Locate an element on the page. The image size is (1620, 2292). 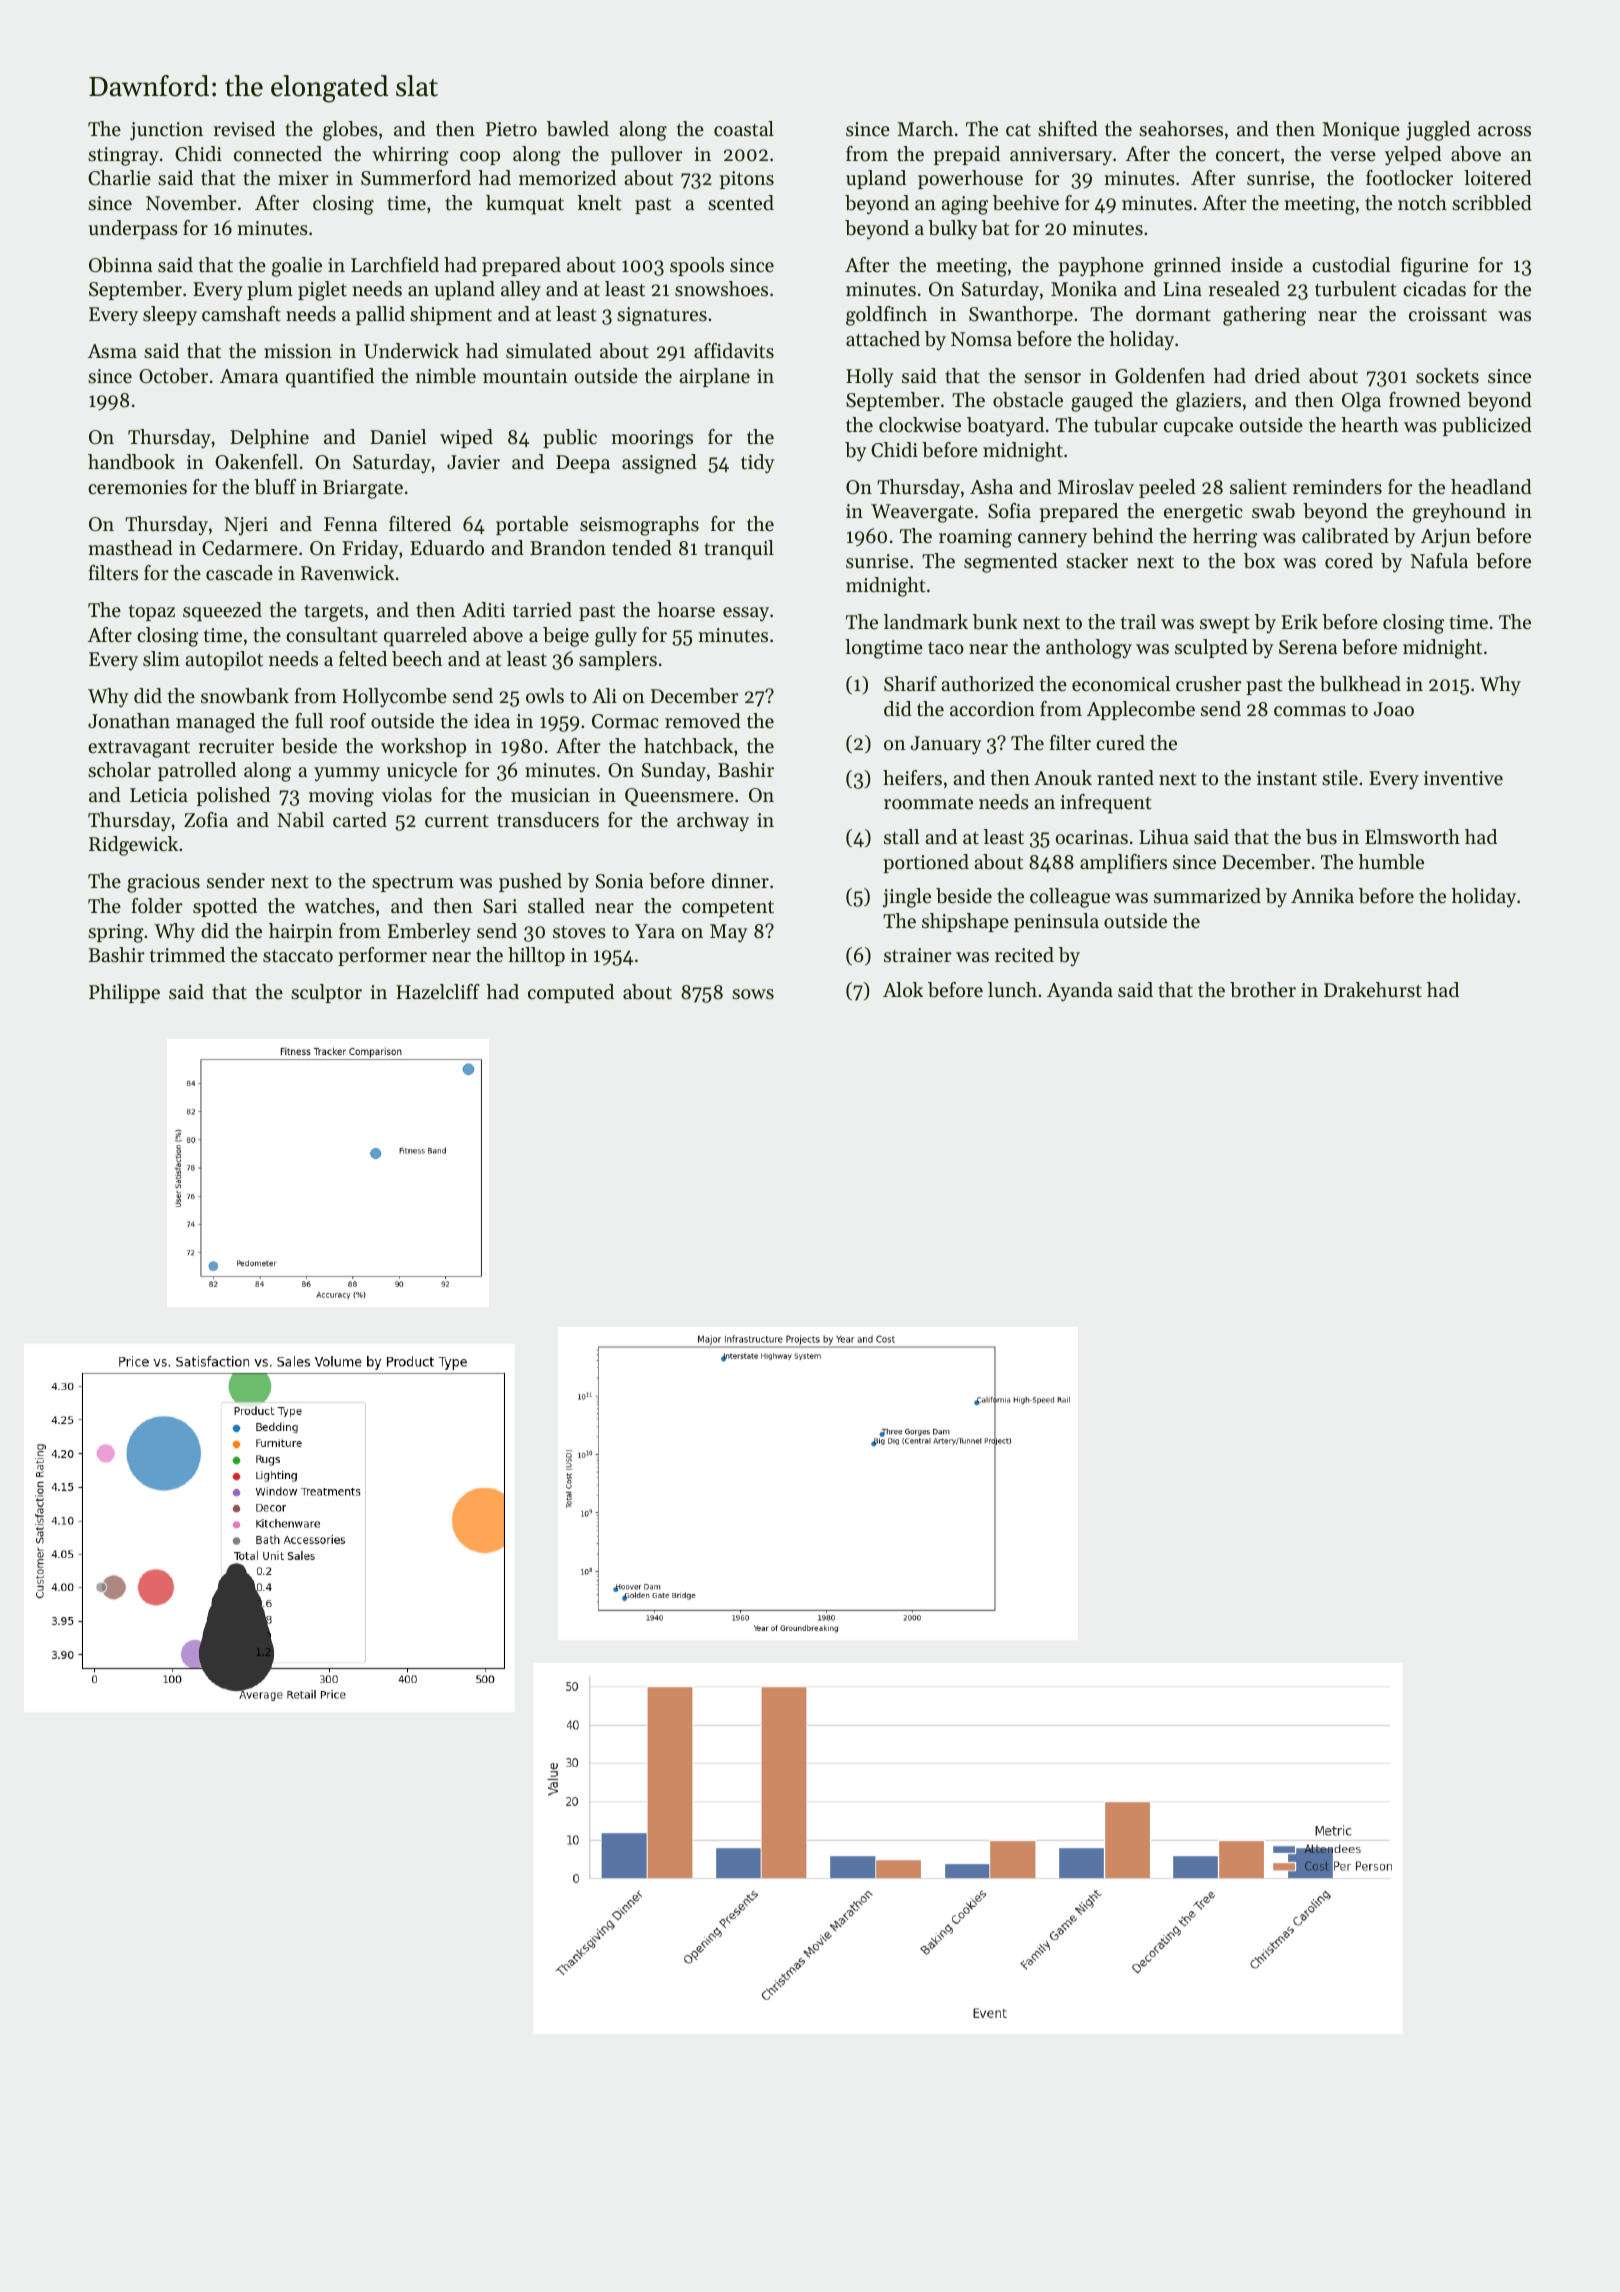
swept is located at coordinates (1225, 624).
